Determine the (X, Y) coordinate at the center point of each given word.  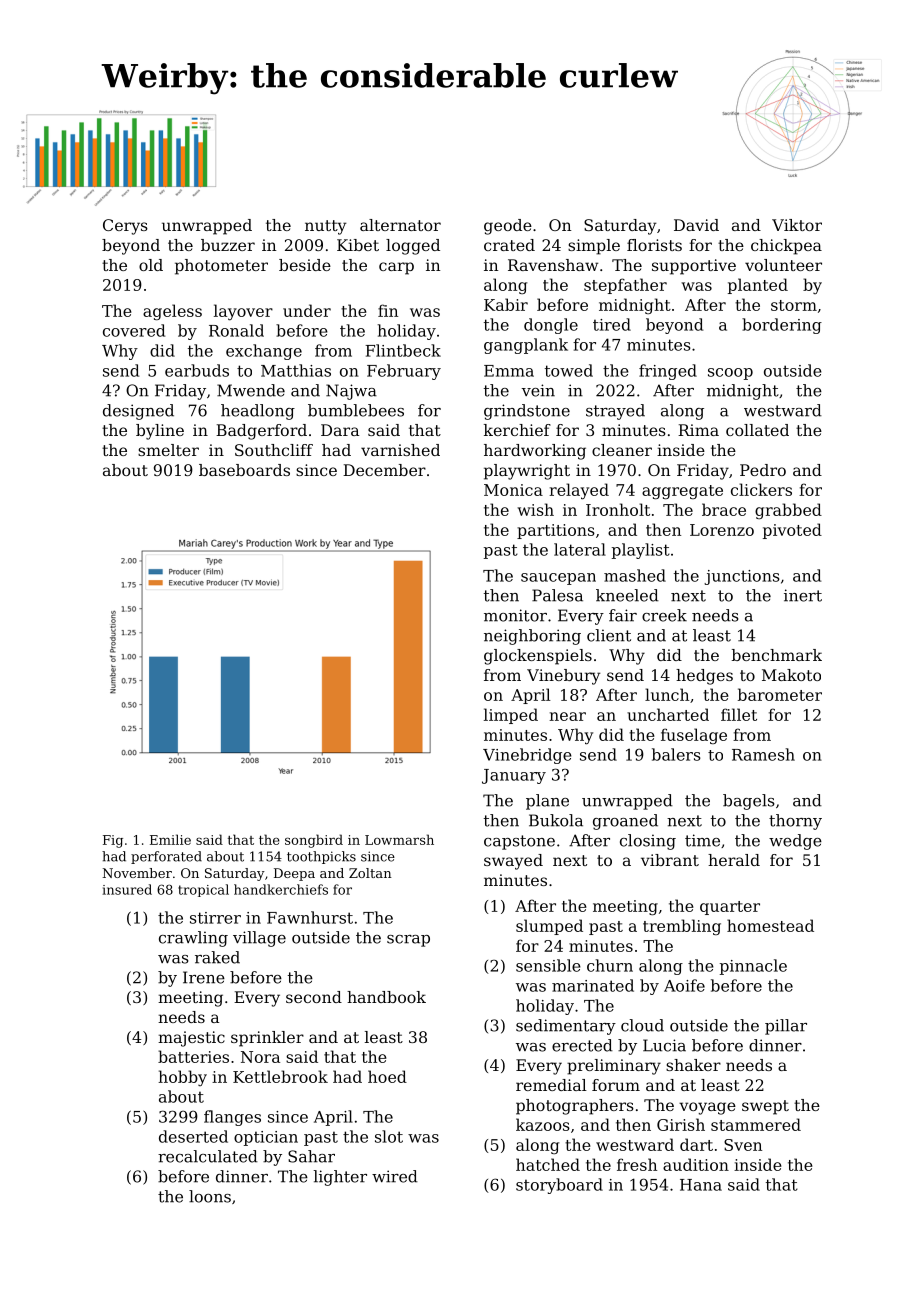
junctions (742, 577)
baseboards (244, 470)
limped (511, 716)
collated (757, 430)
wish (535, 509)
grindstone (527, 412)
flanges (232, 1118)
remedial (551, 1085)
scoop (730, 374)
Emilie (170, 839)
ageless (172, 312)
